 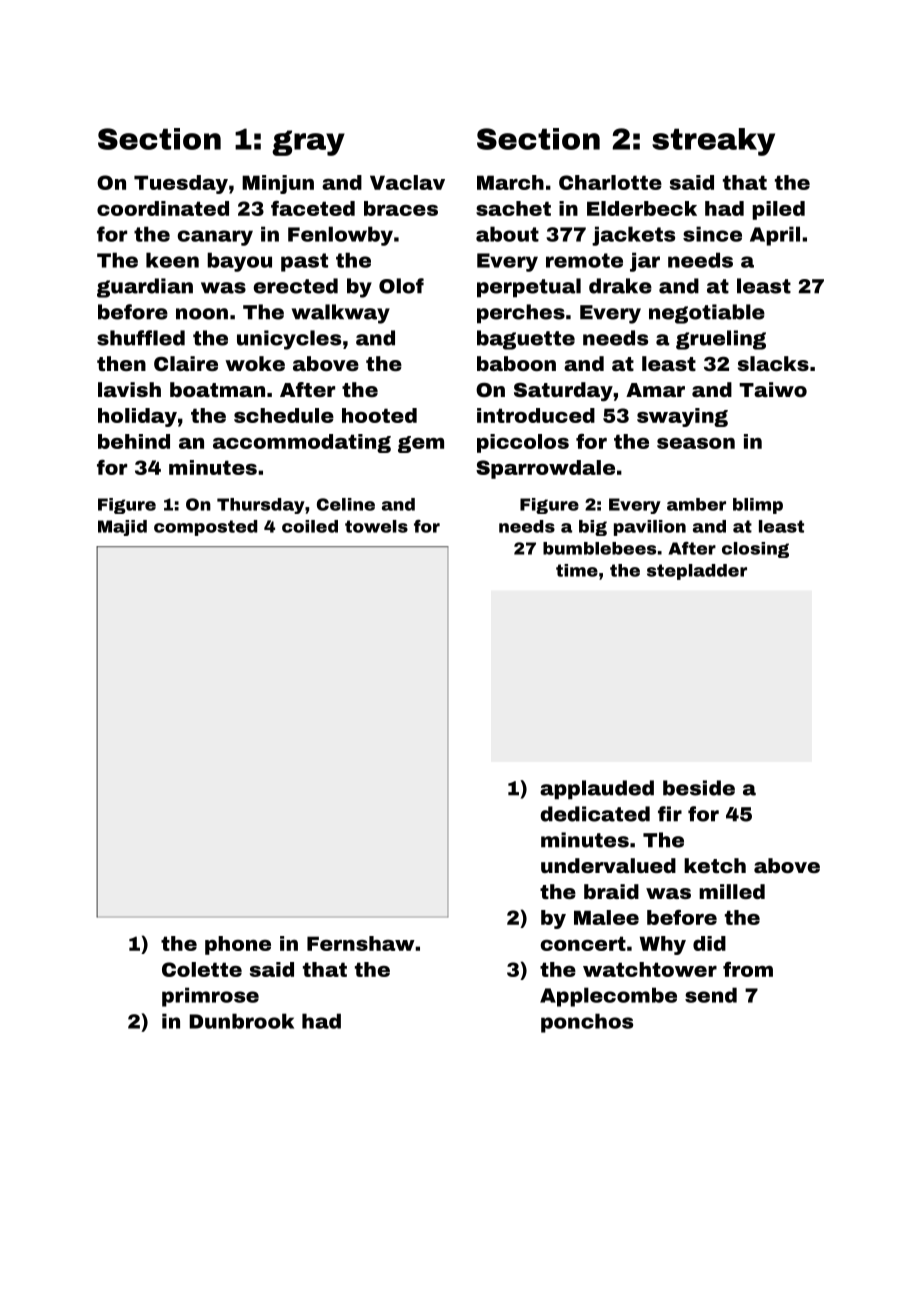 I want to click on Taiwo, so click(x=773, y=389).
